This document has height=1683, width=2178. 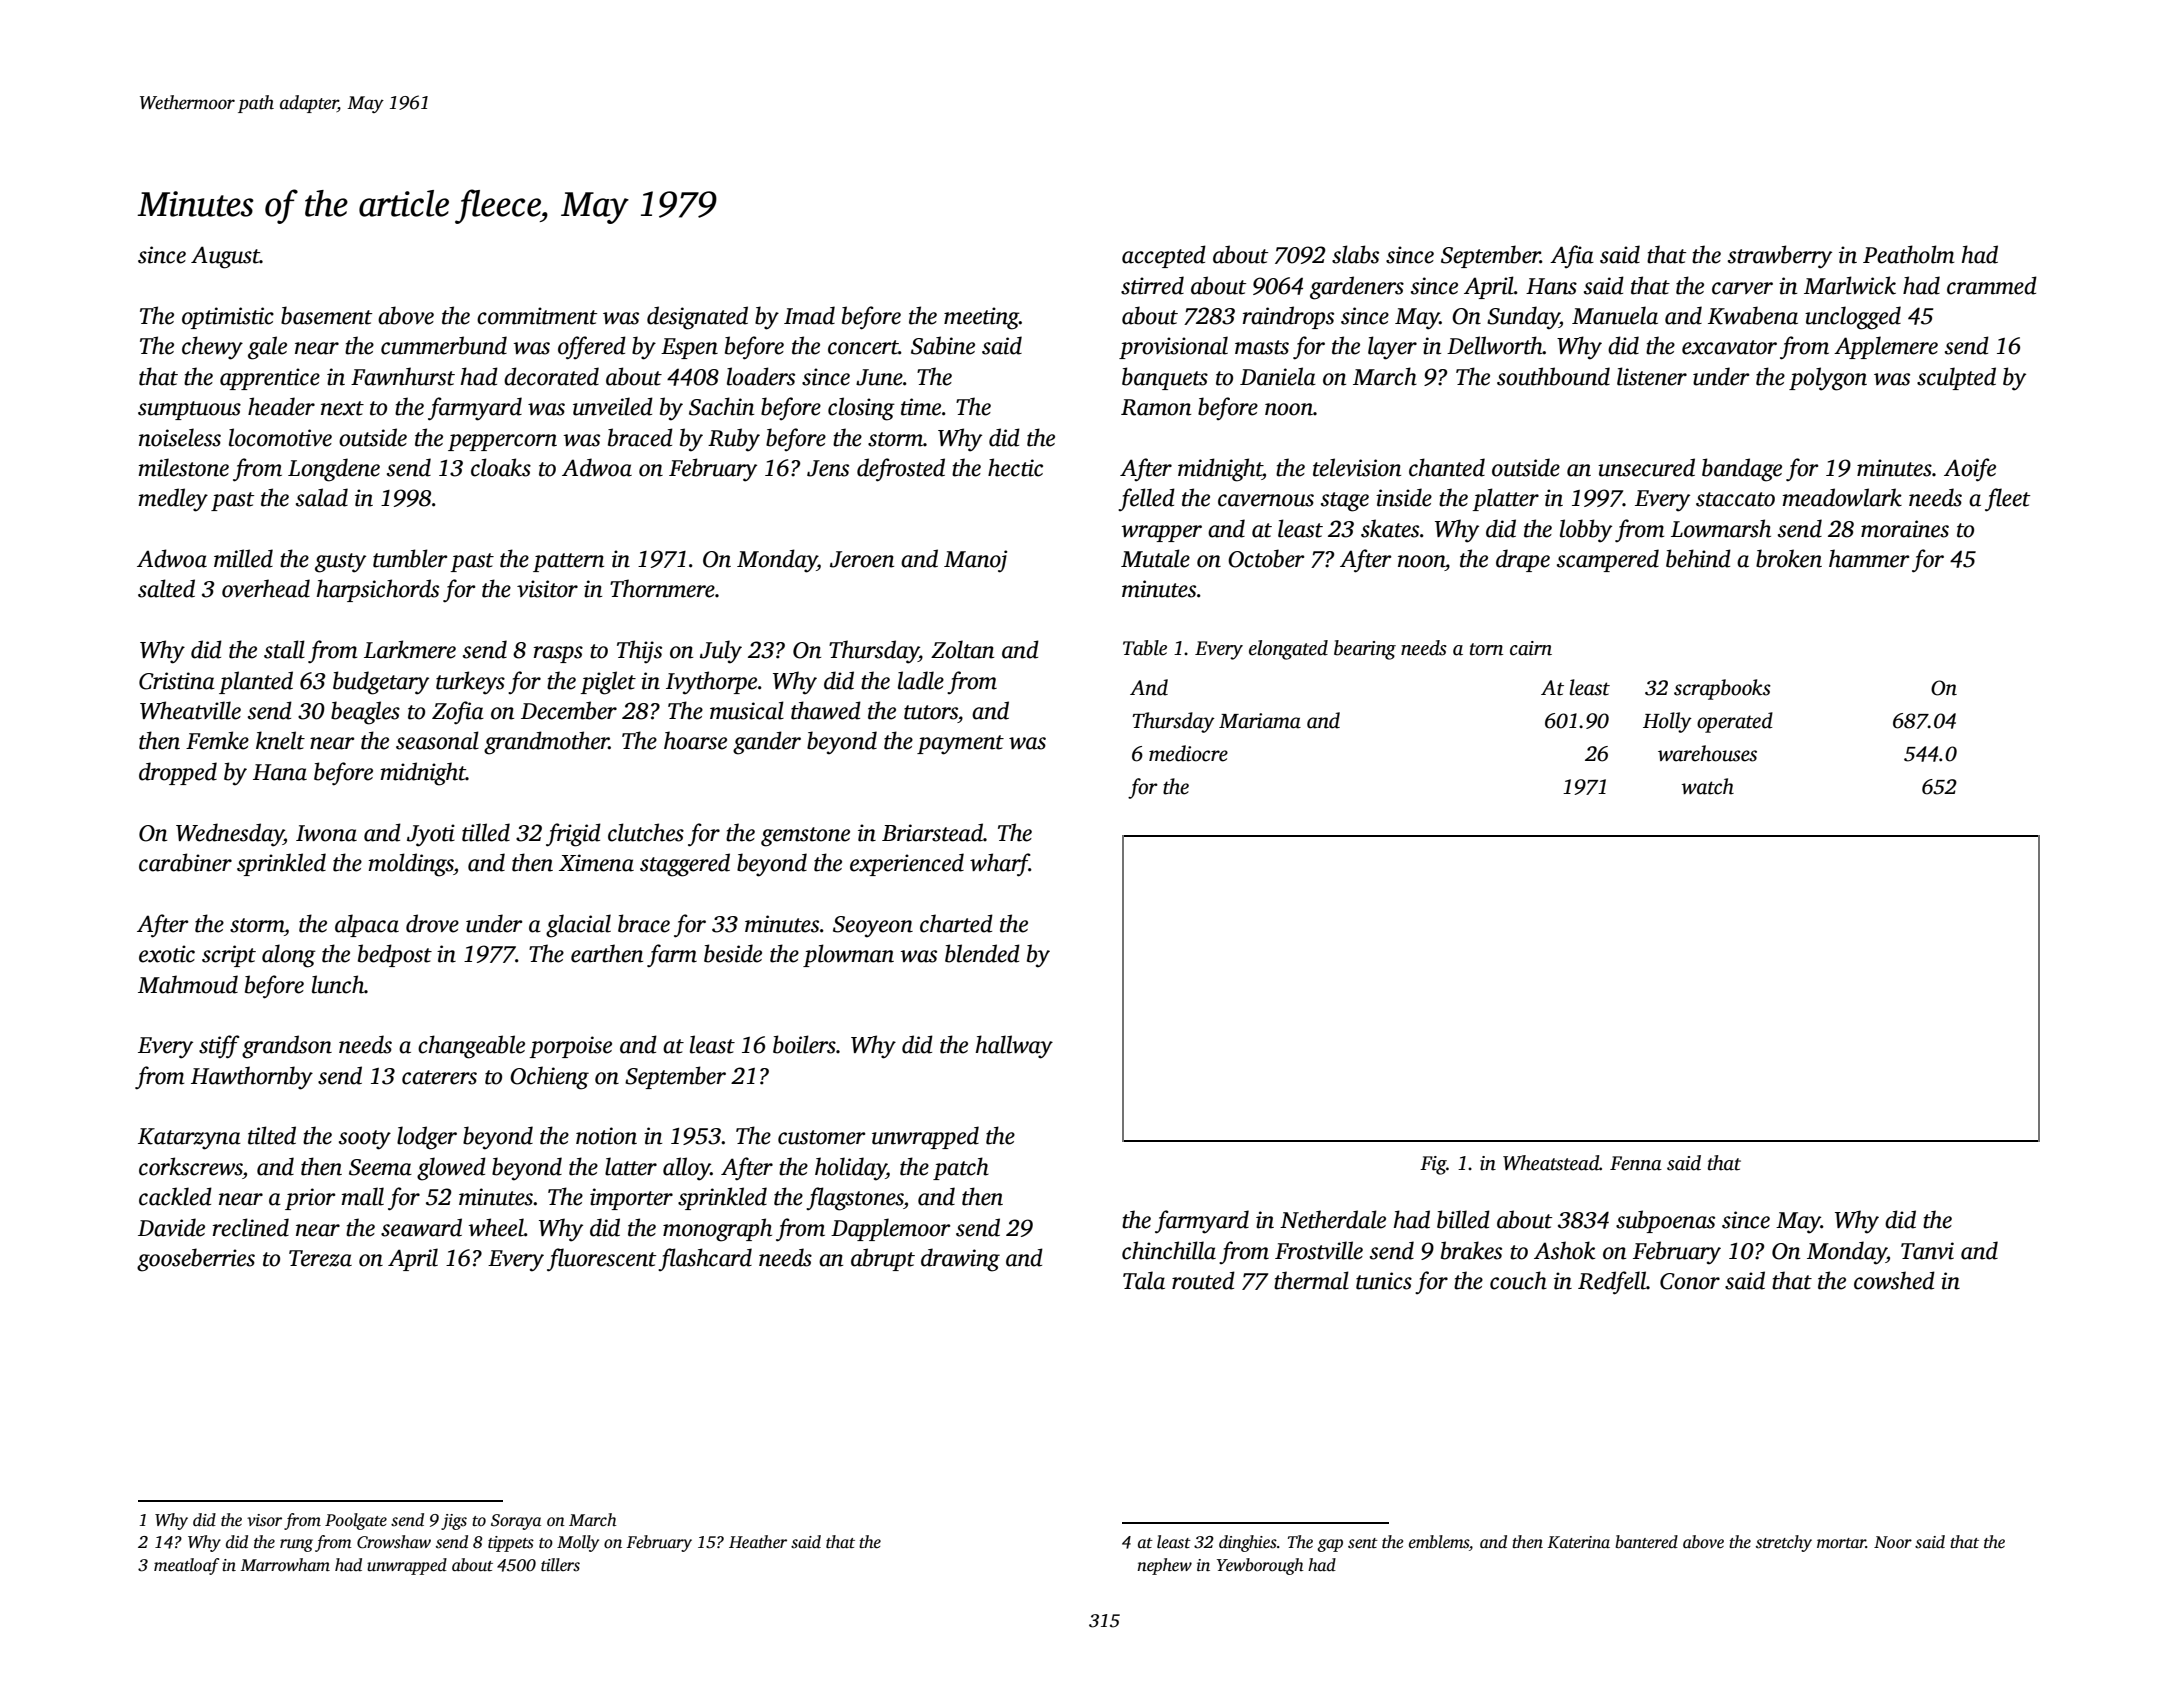 What do you see at coordinates (225, 257) in the document?
I see `August` at bounding box center [225, 257].
